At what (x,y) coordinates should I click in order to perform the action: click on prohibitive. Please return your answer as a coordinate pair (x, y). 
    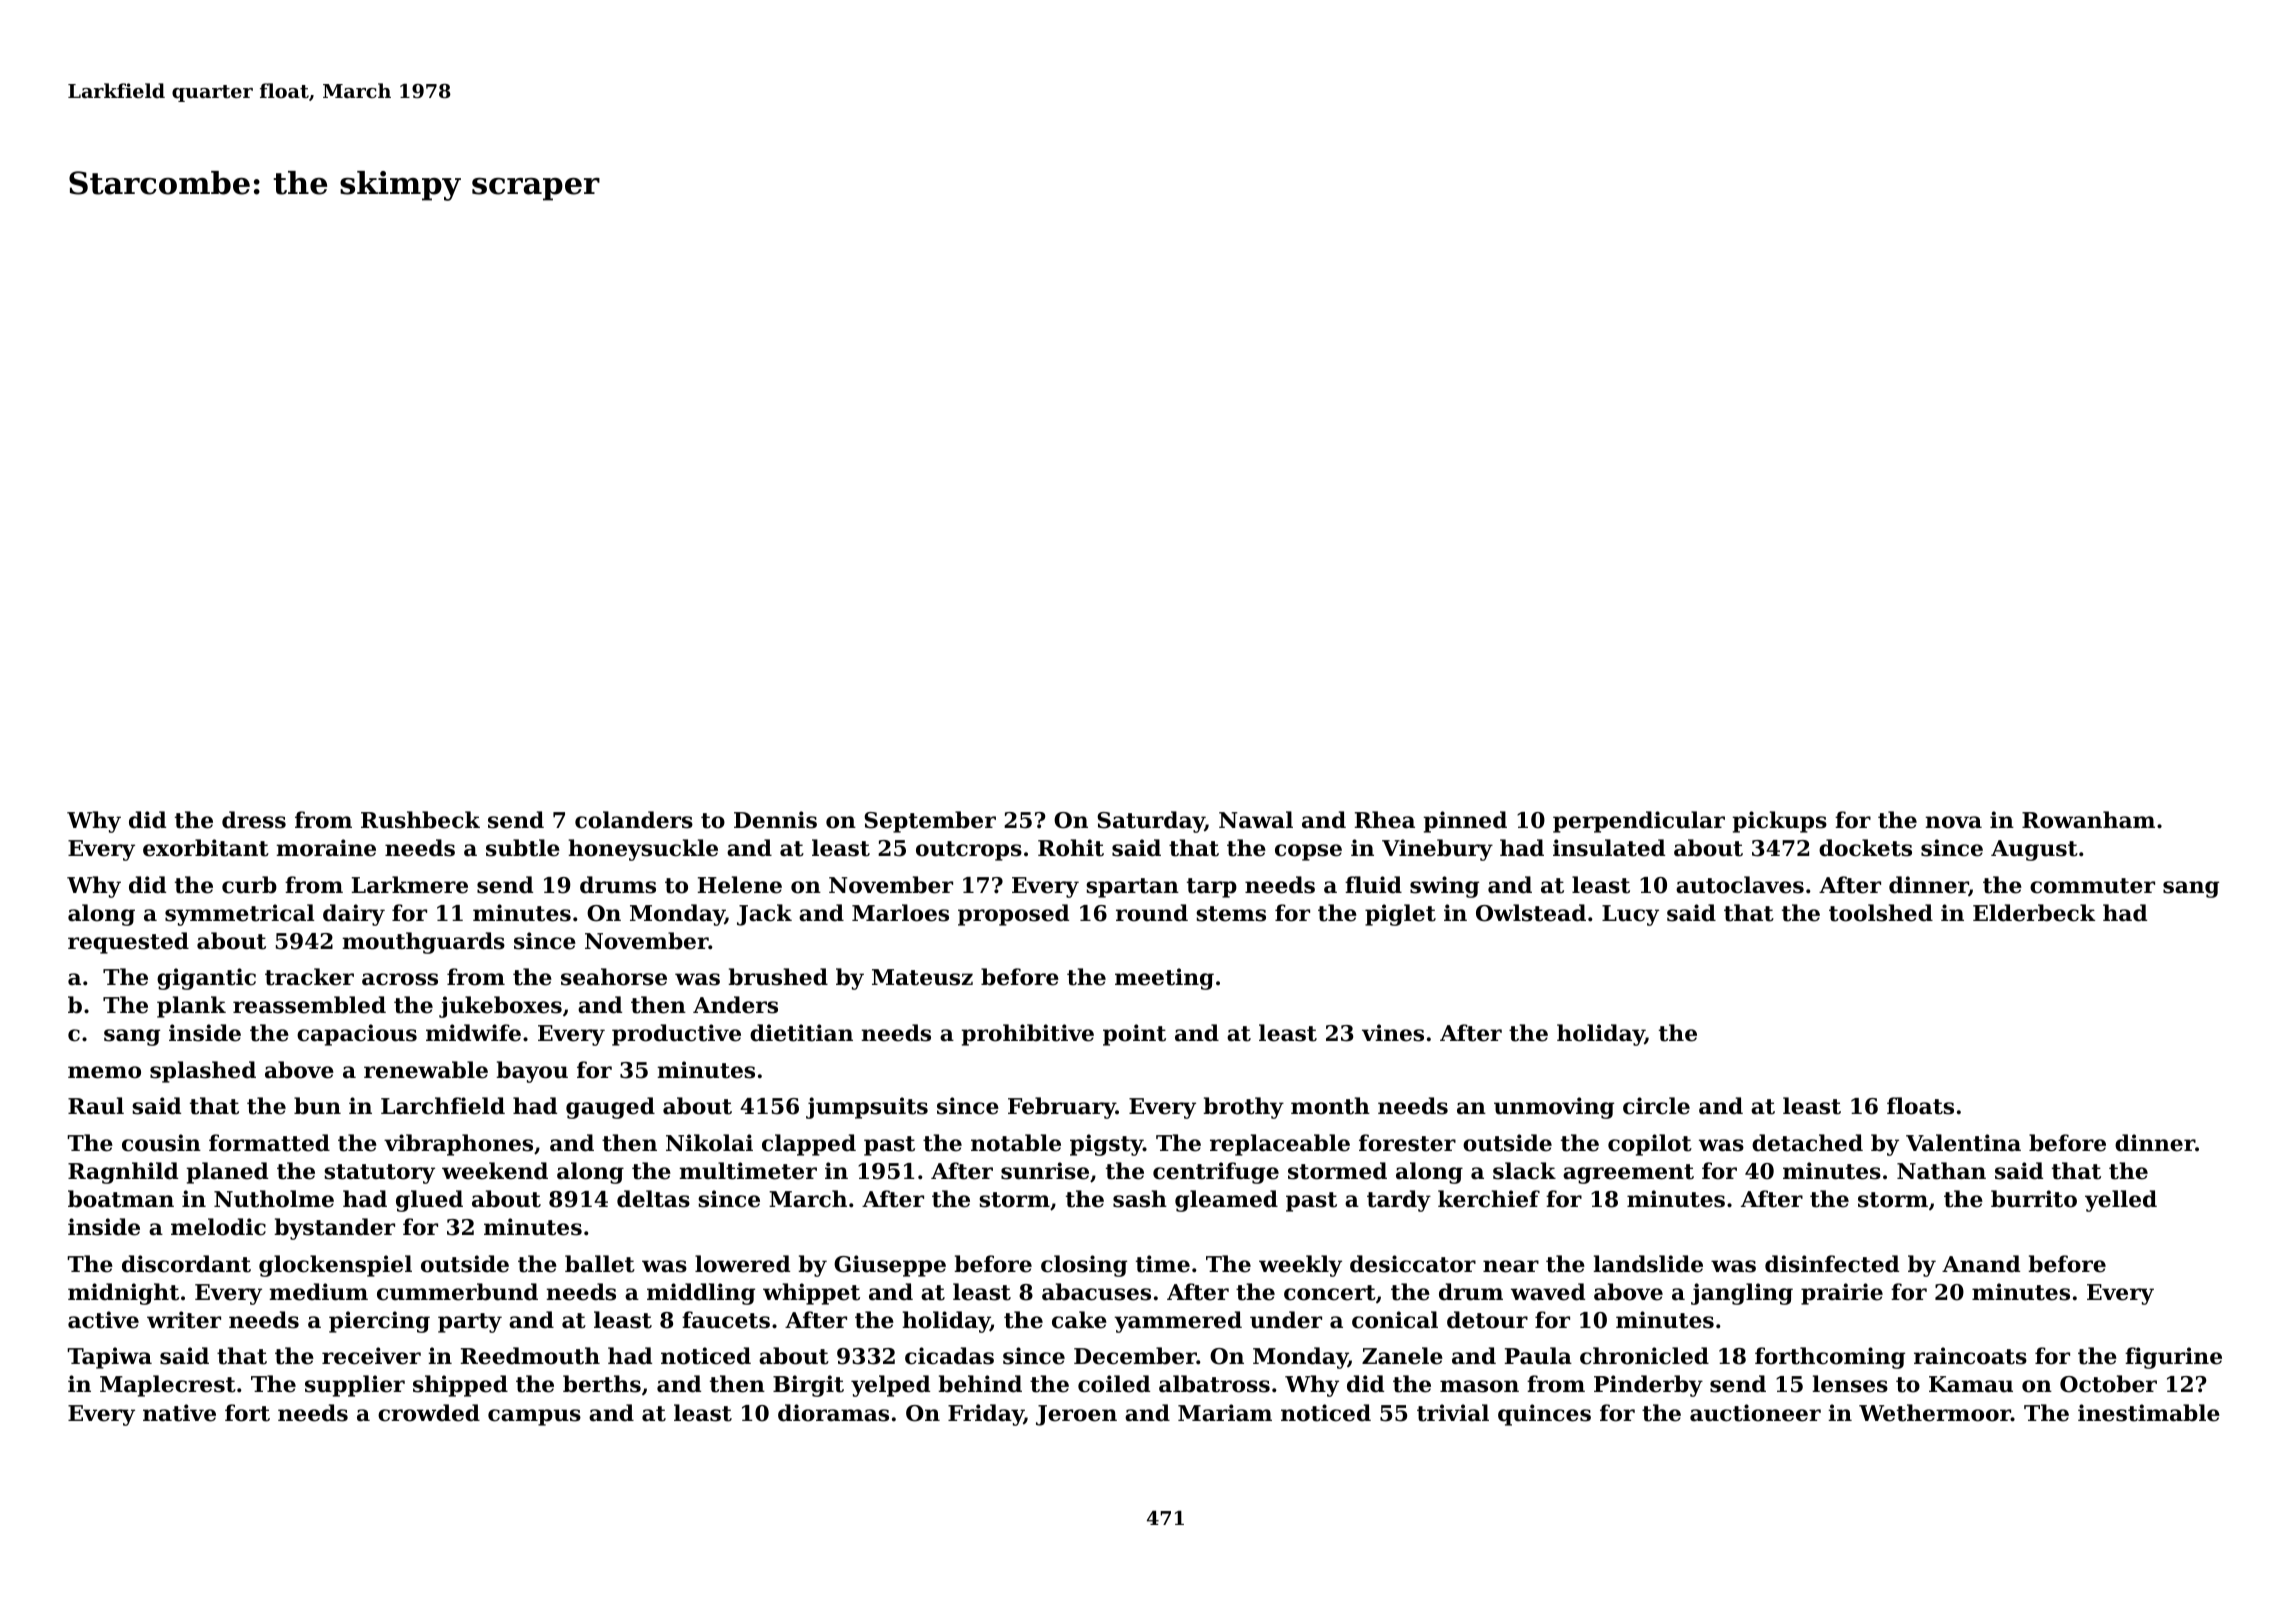
    Looking at the image, I should click on (1028, 1035).
